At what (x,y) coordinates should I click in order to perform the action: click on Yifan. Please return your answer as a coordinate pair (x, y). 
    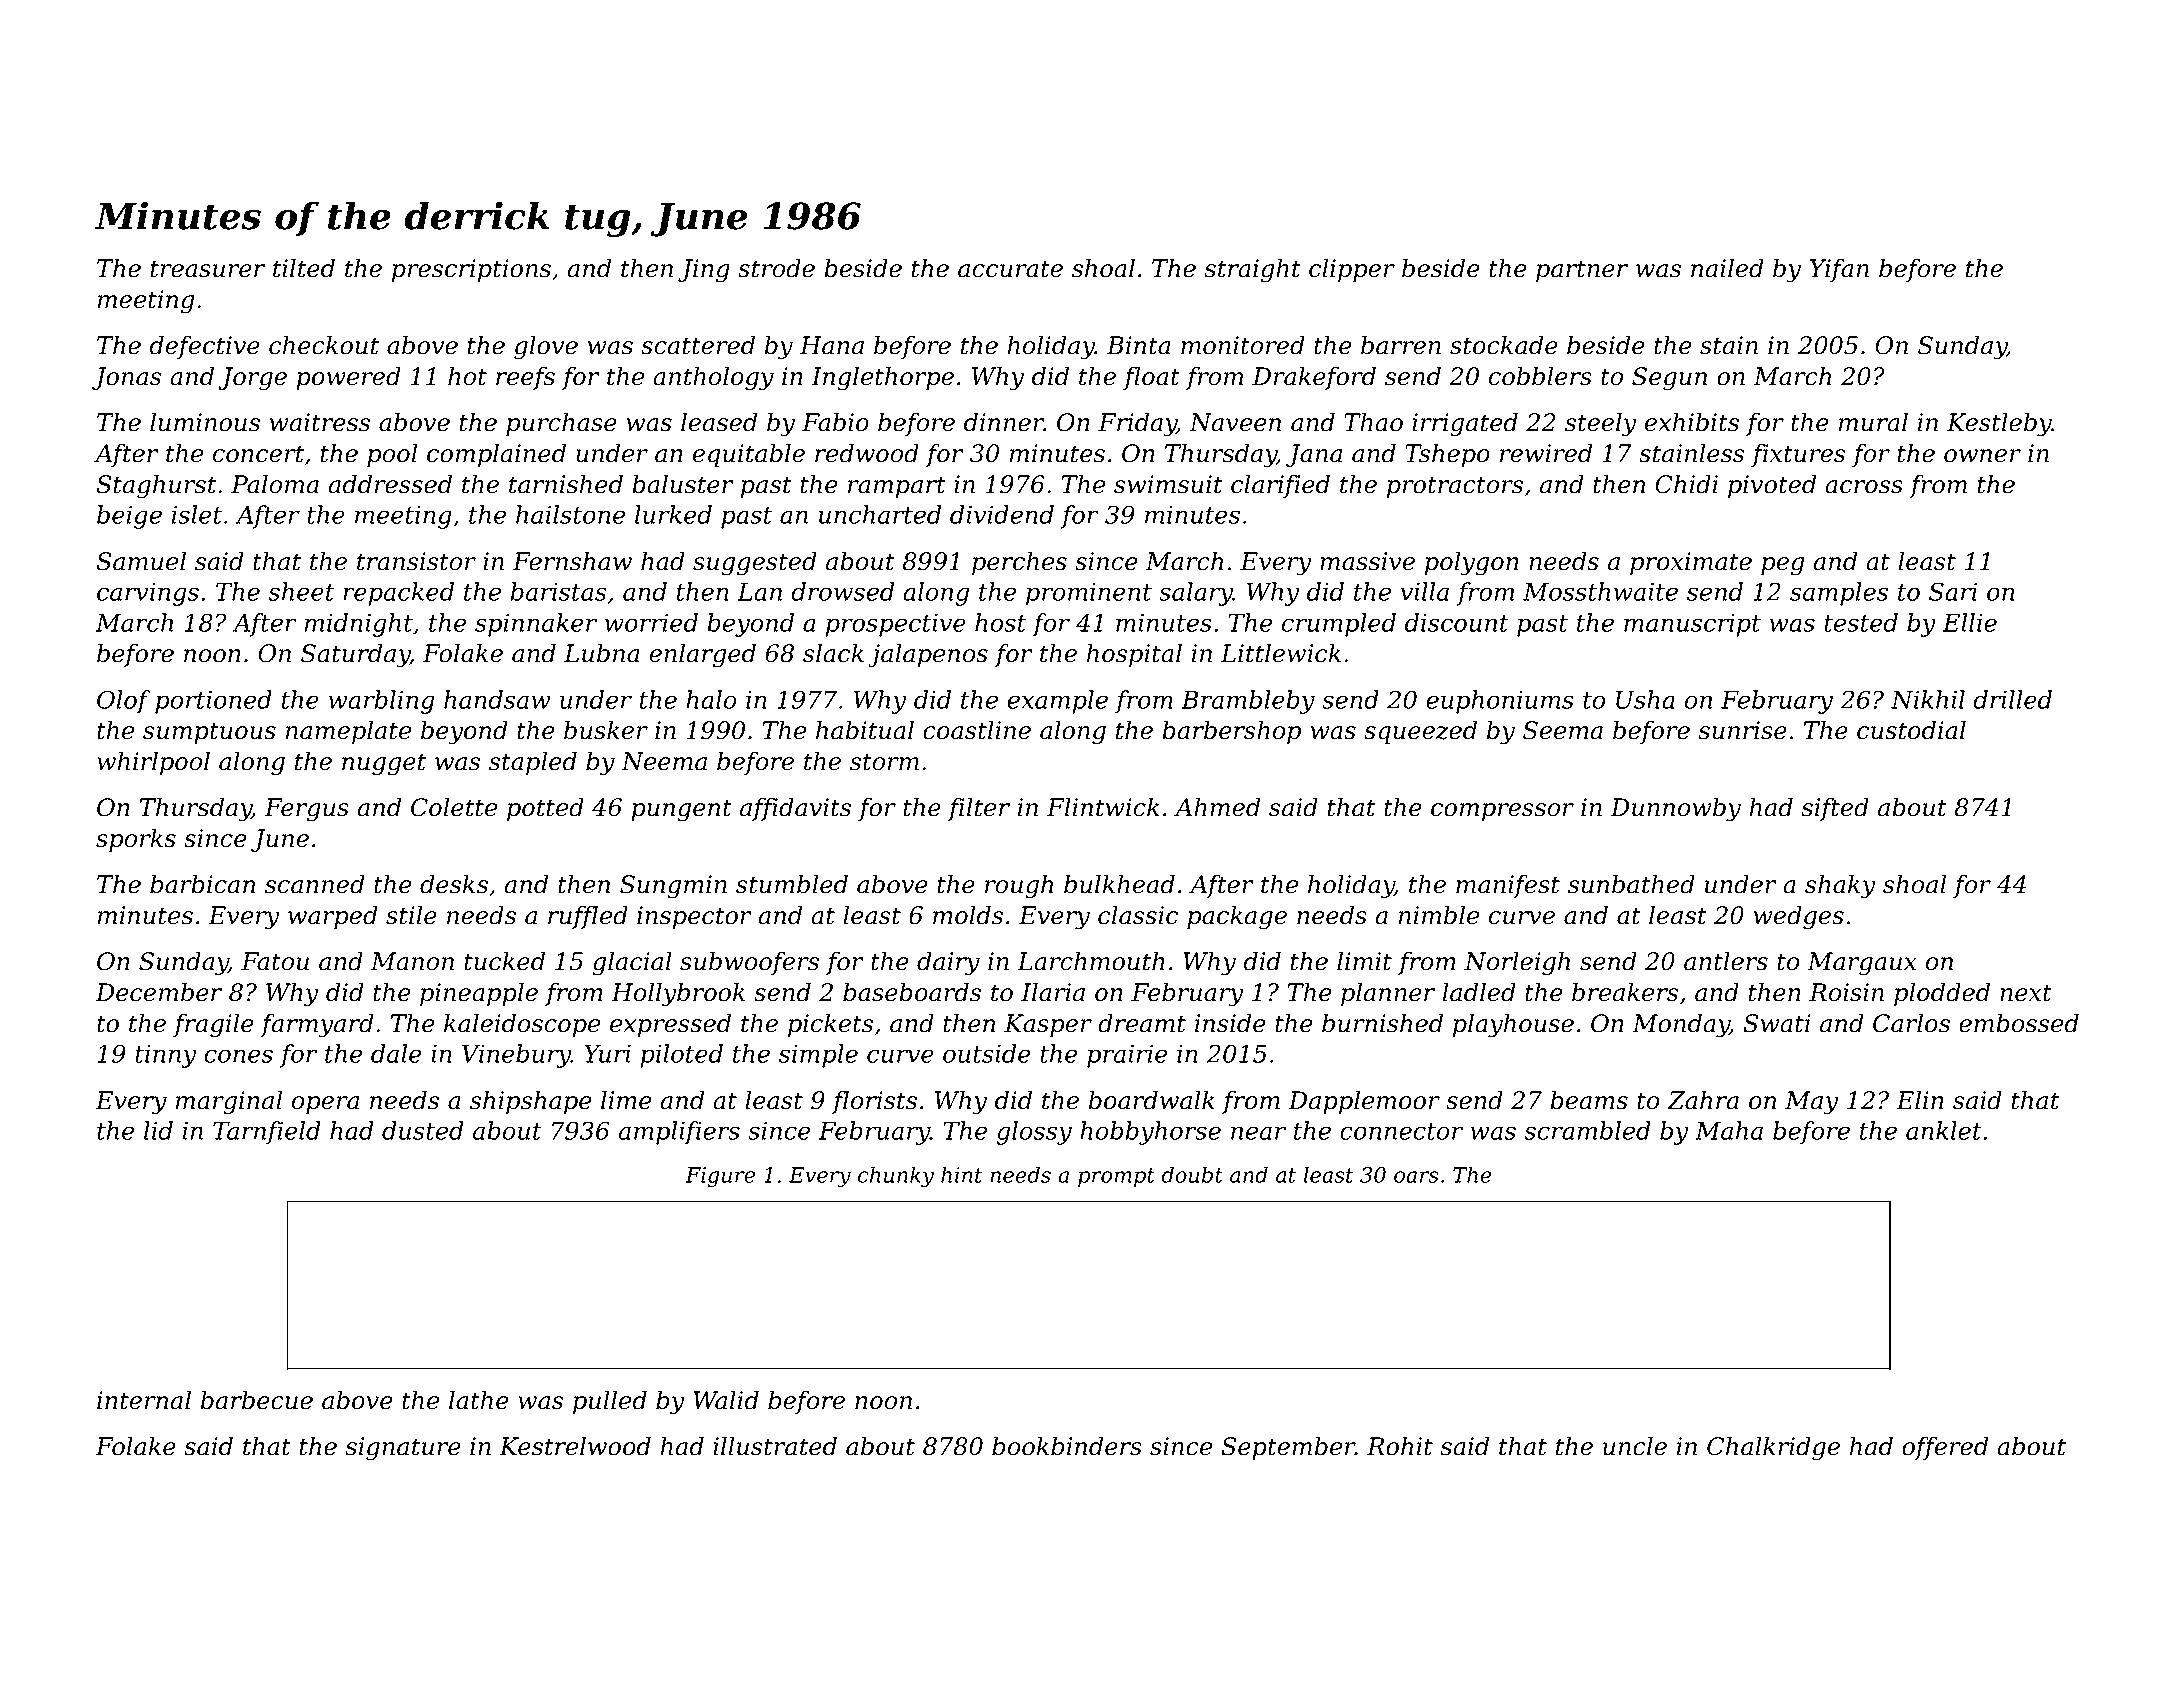
    Looking at the image, I should click on (1839, 270).
